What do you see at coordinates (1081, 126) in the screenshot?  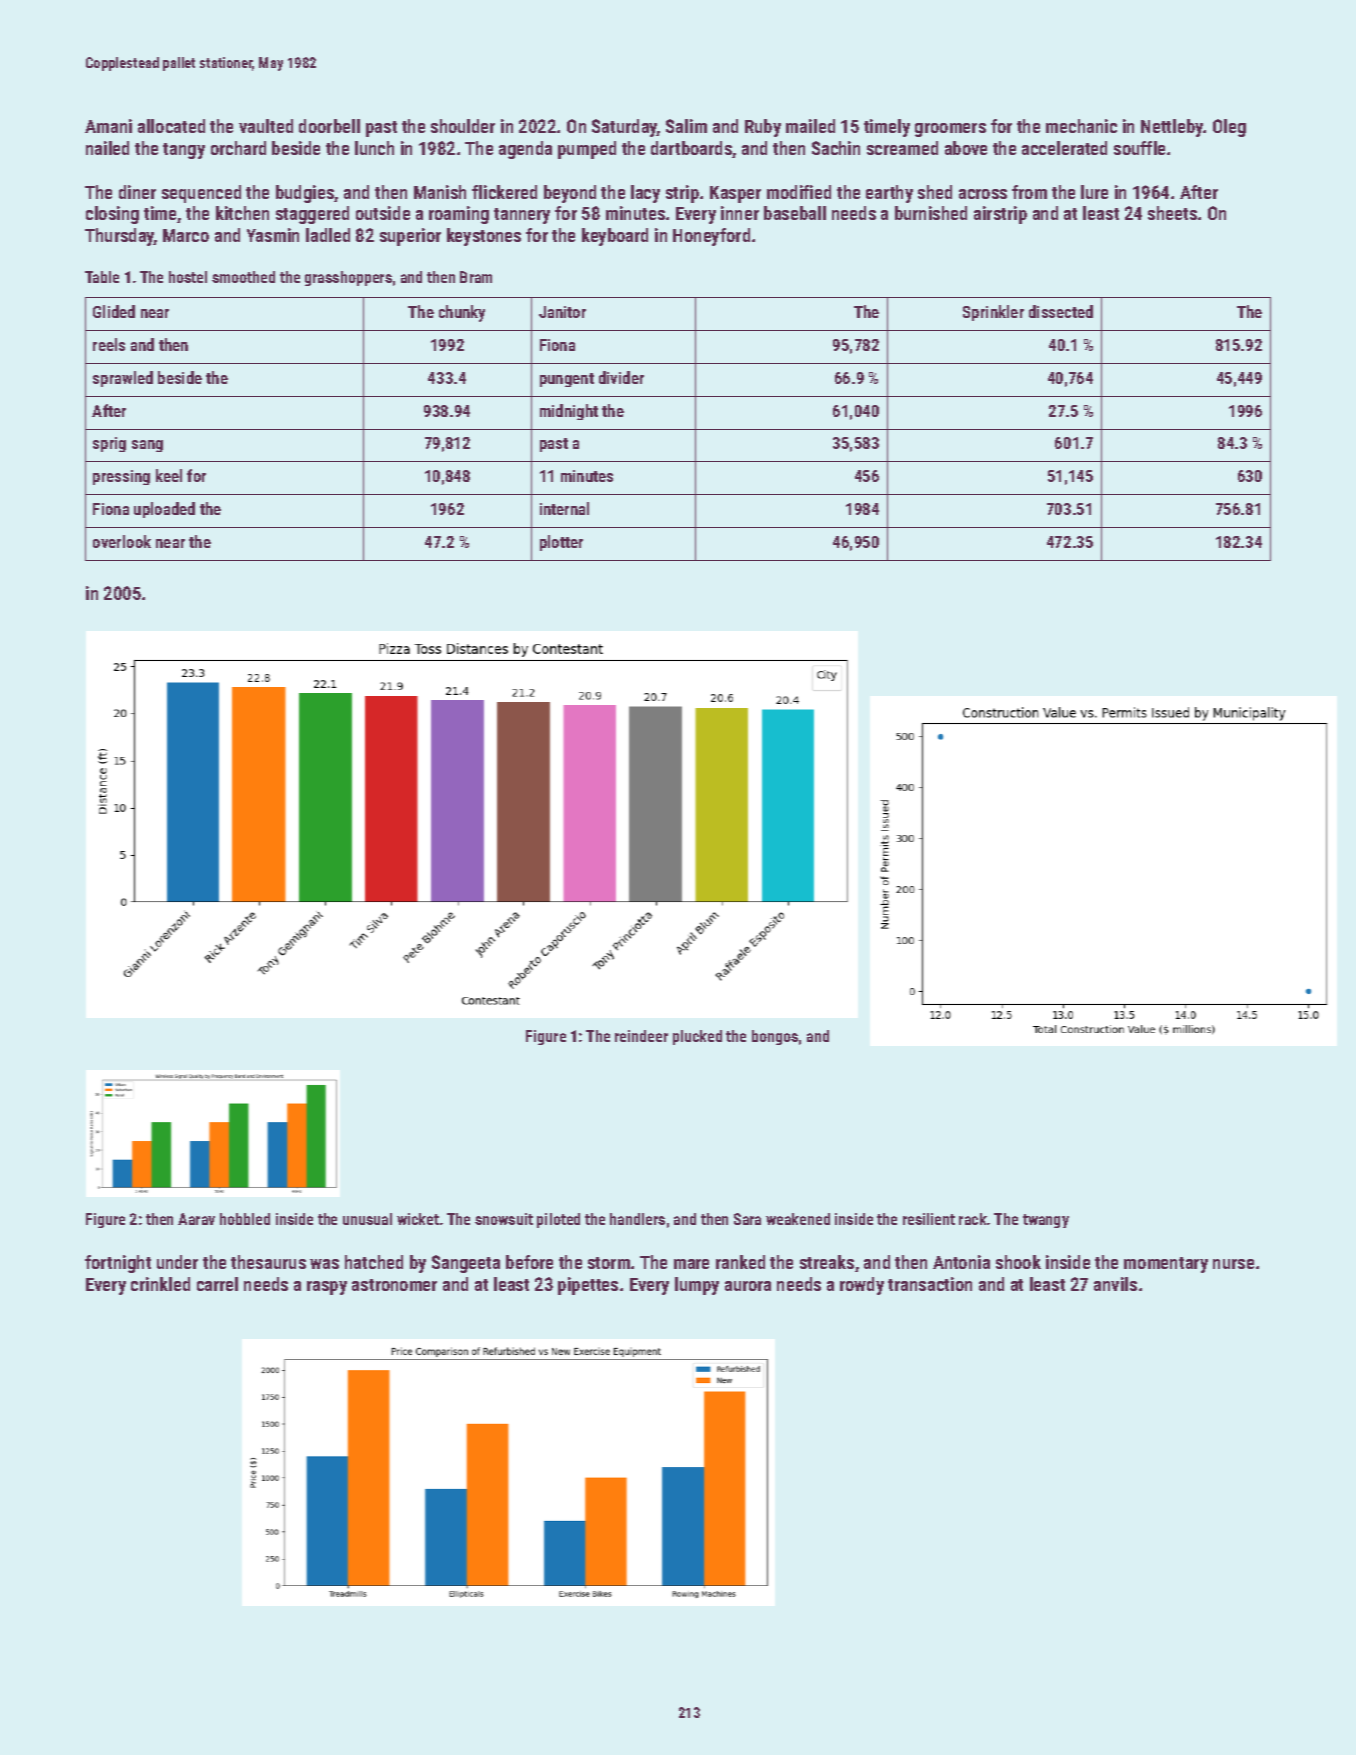 I see `mechanic` at bounding box center [1081, 126].
